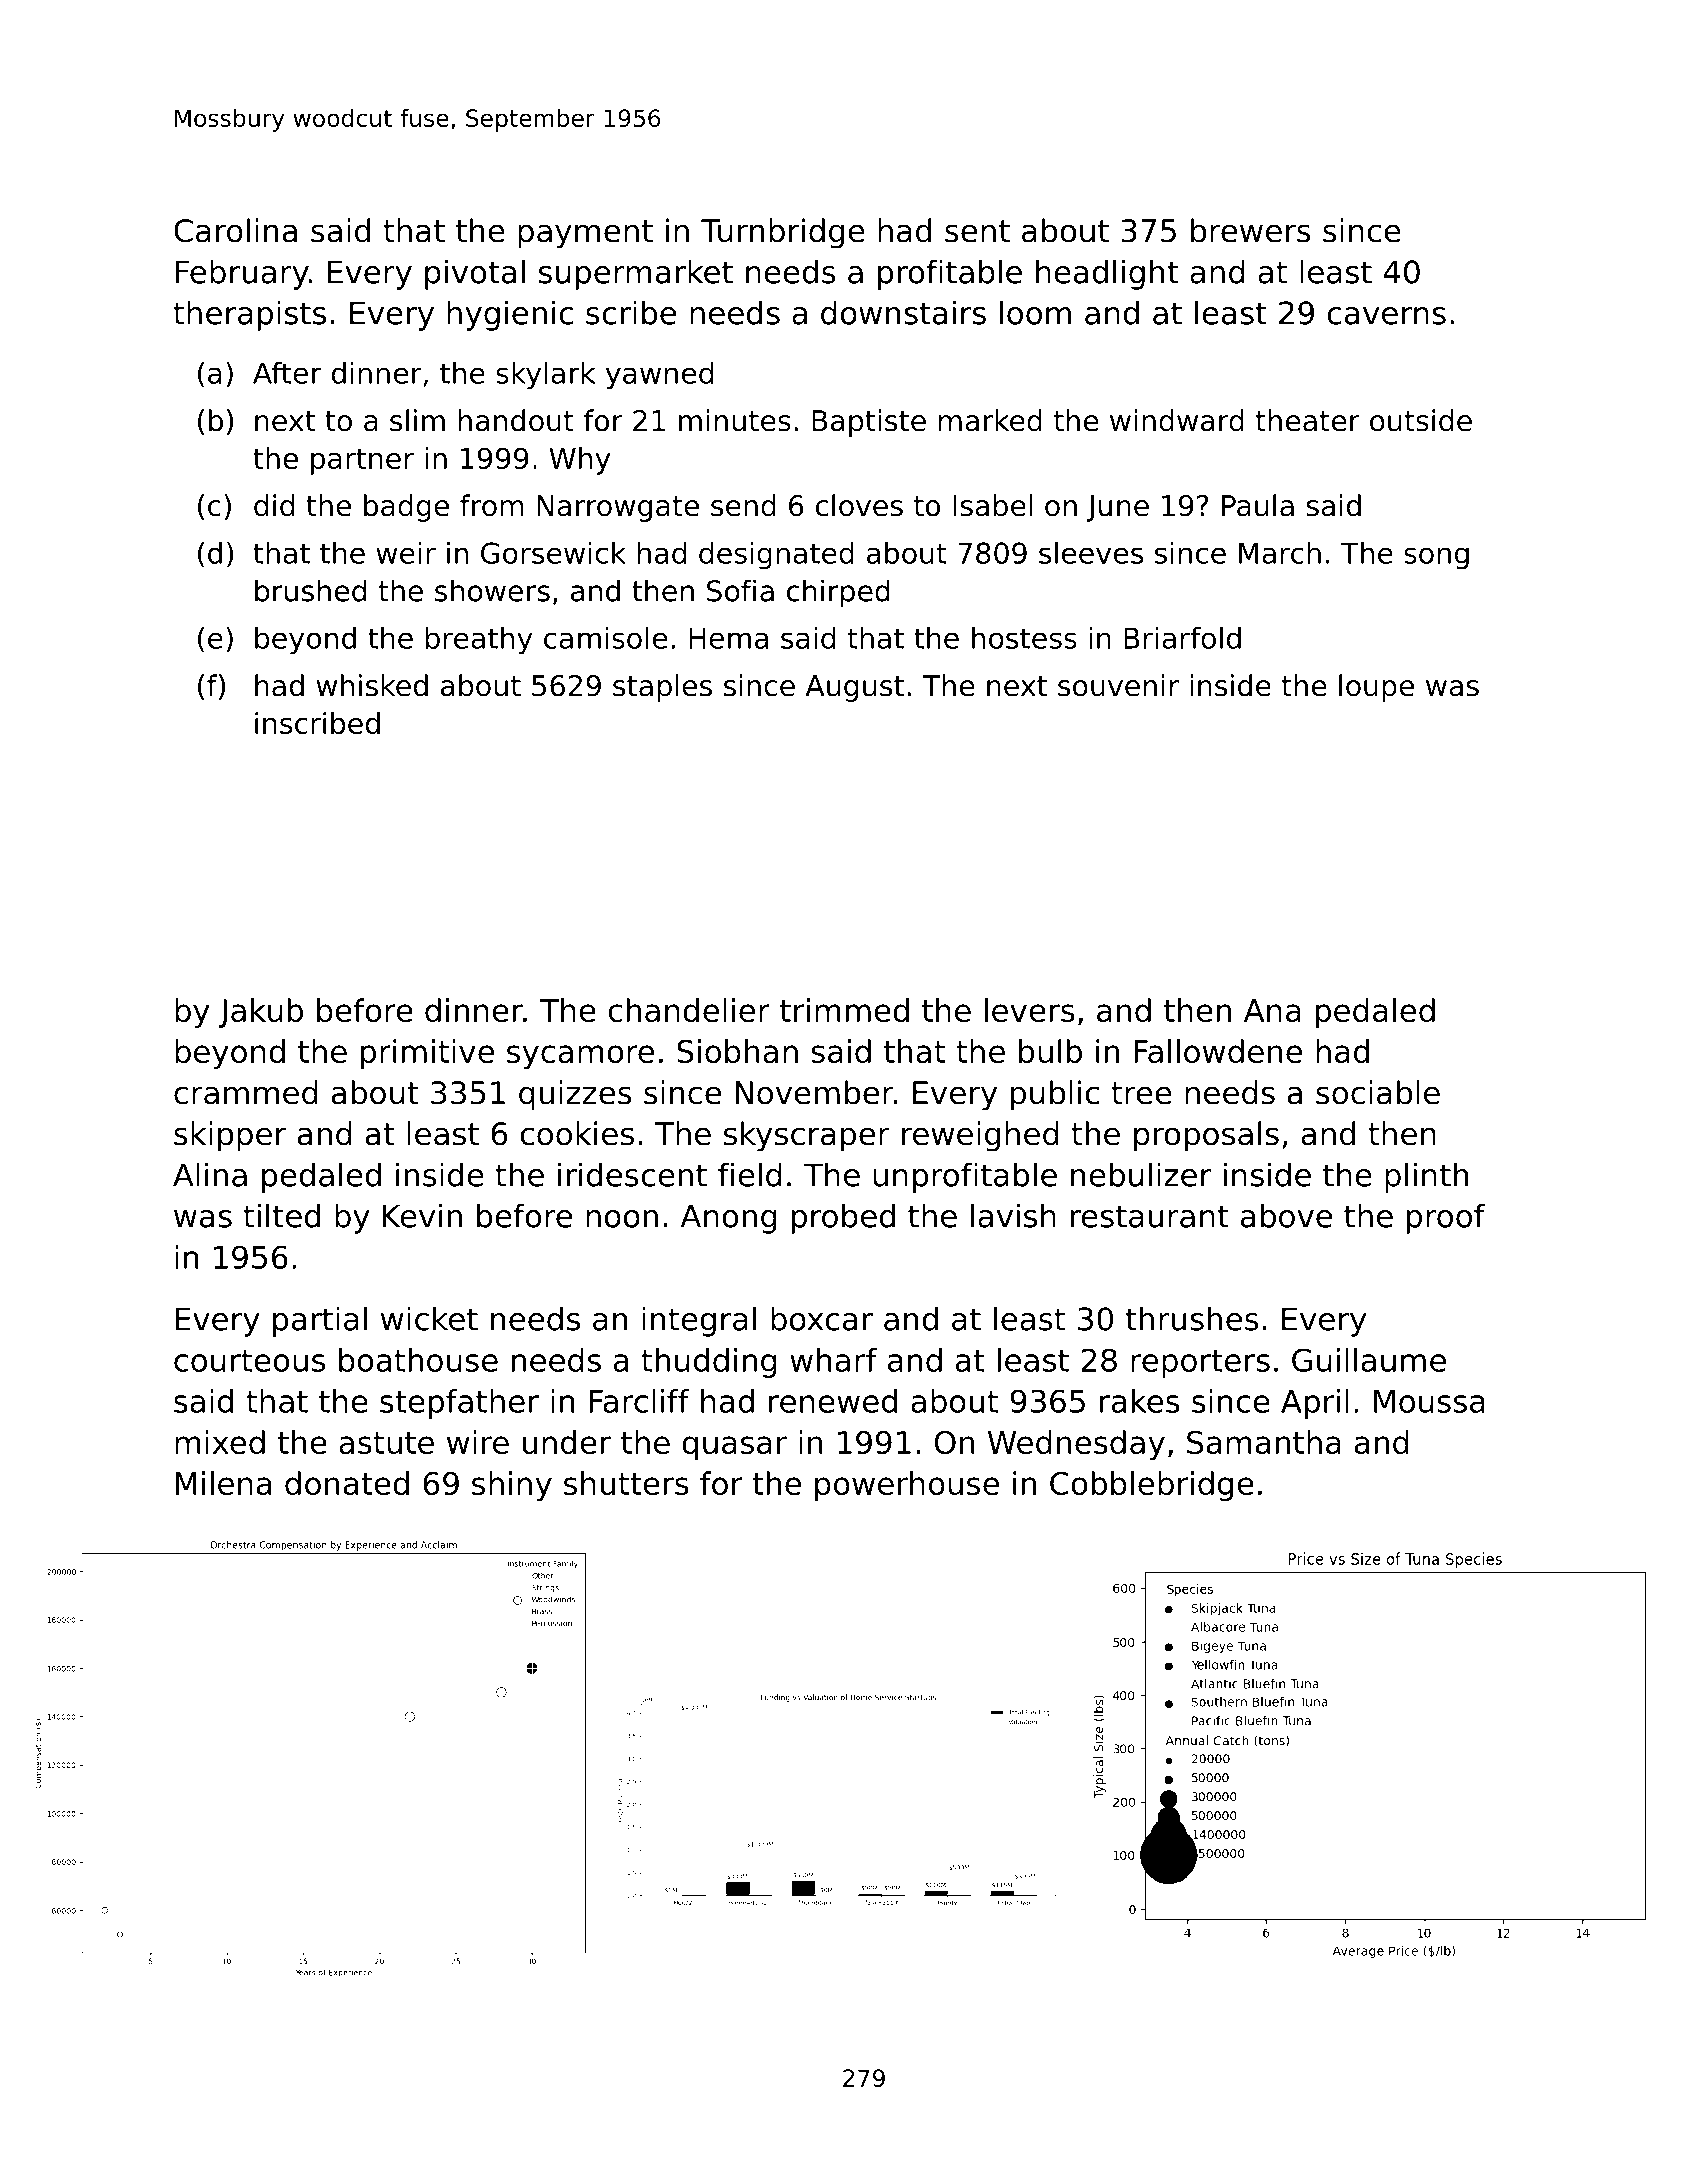 The image size is (1683, 2178). Describe the element at coordinates (1378, 1092) in the image. I see `sociable` at that location.
